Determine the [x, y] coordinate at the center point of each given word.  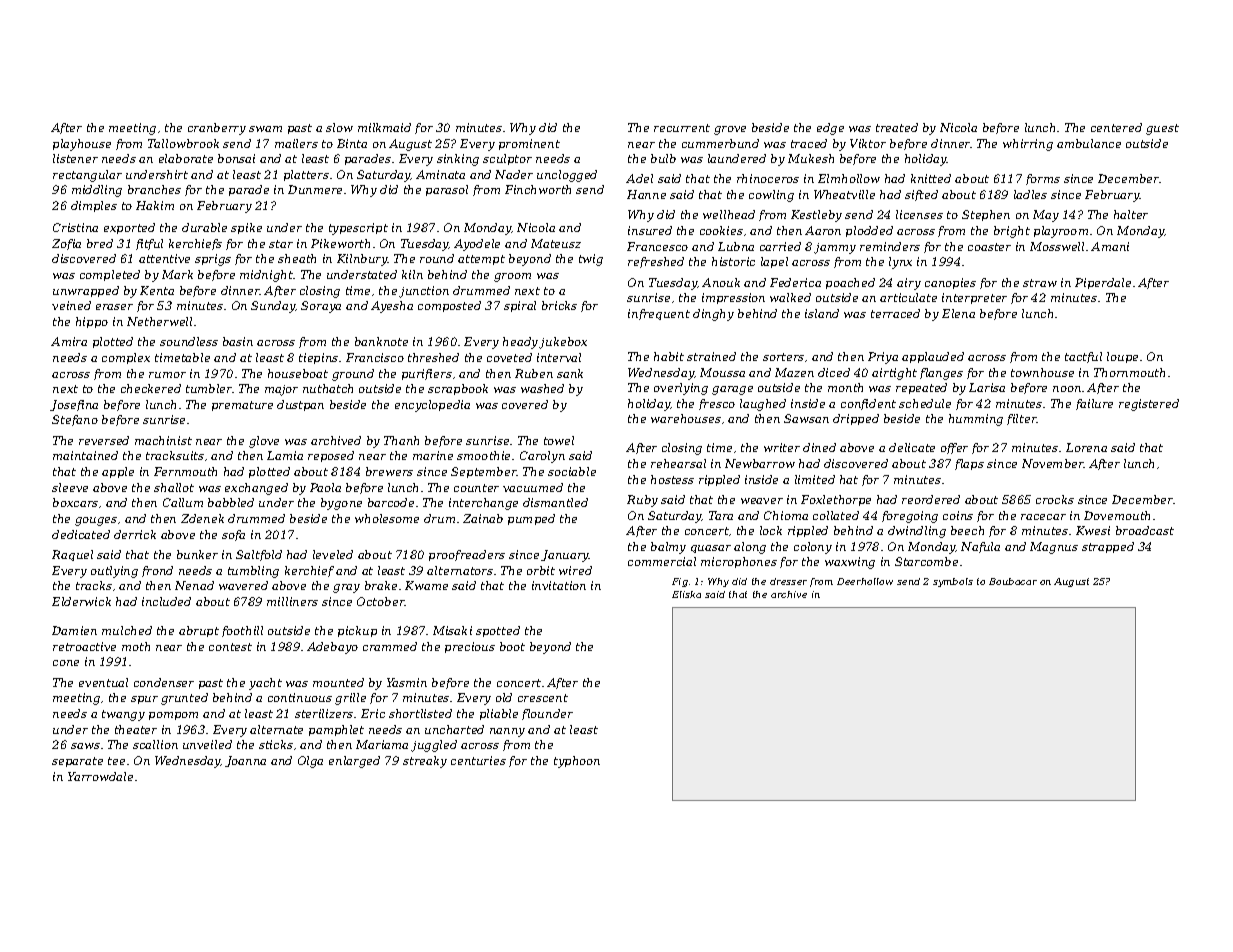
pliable [499, 714]
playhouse [82, 145]
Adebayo [332, 648]
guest [1162, 129]
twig [591, 260]
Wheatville [844, 194]
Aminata [440, 174]
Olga [310, 762]
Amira [69, 341]
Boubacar [1013, 581]
